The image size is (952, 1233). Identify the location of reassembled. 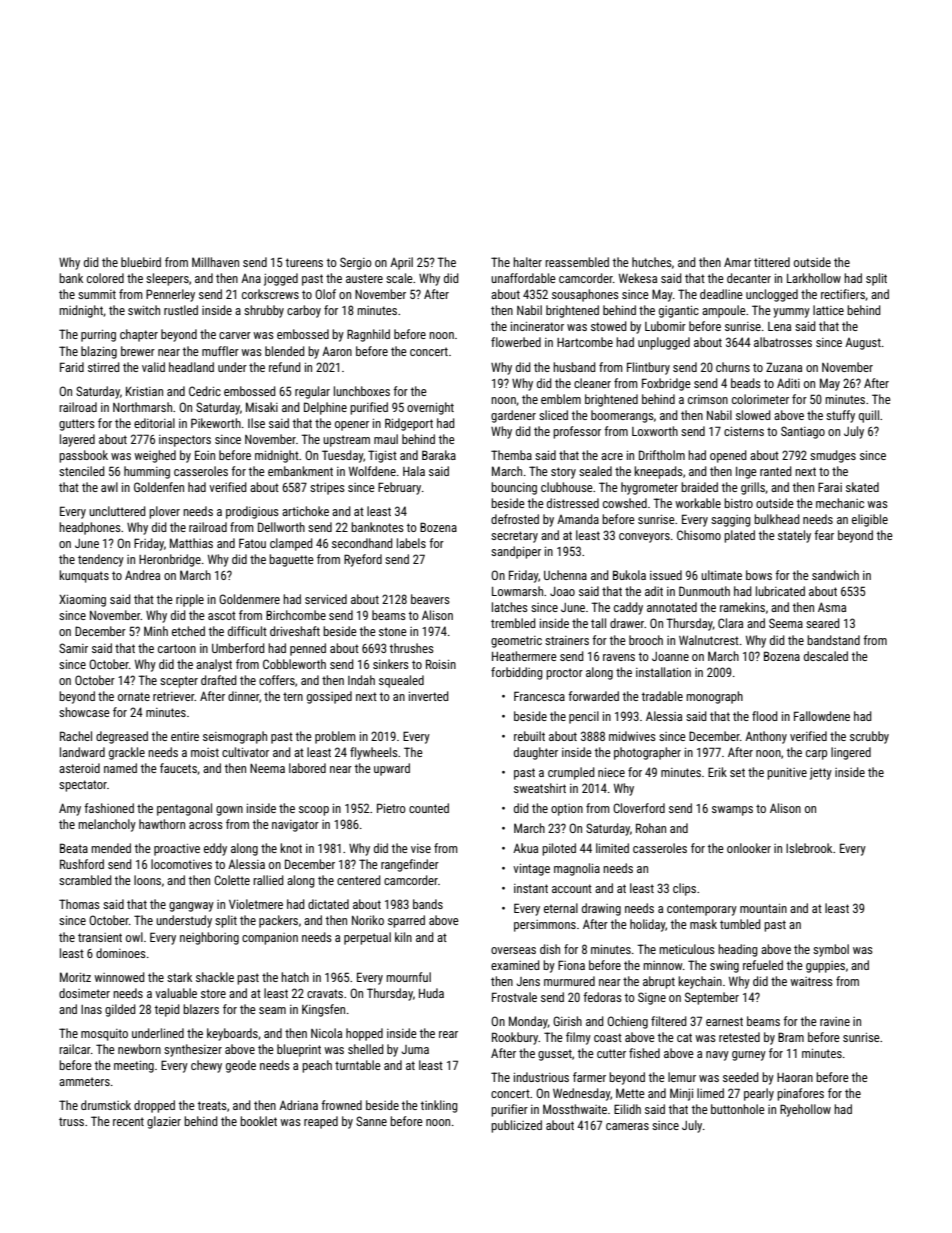
(577, 262).
